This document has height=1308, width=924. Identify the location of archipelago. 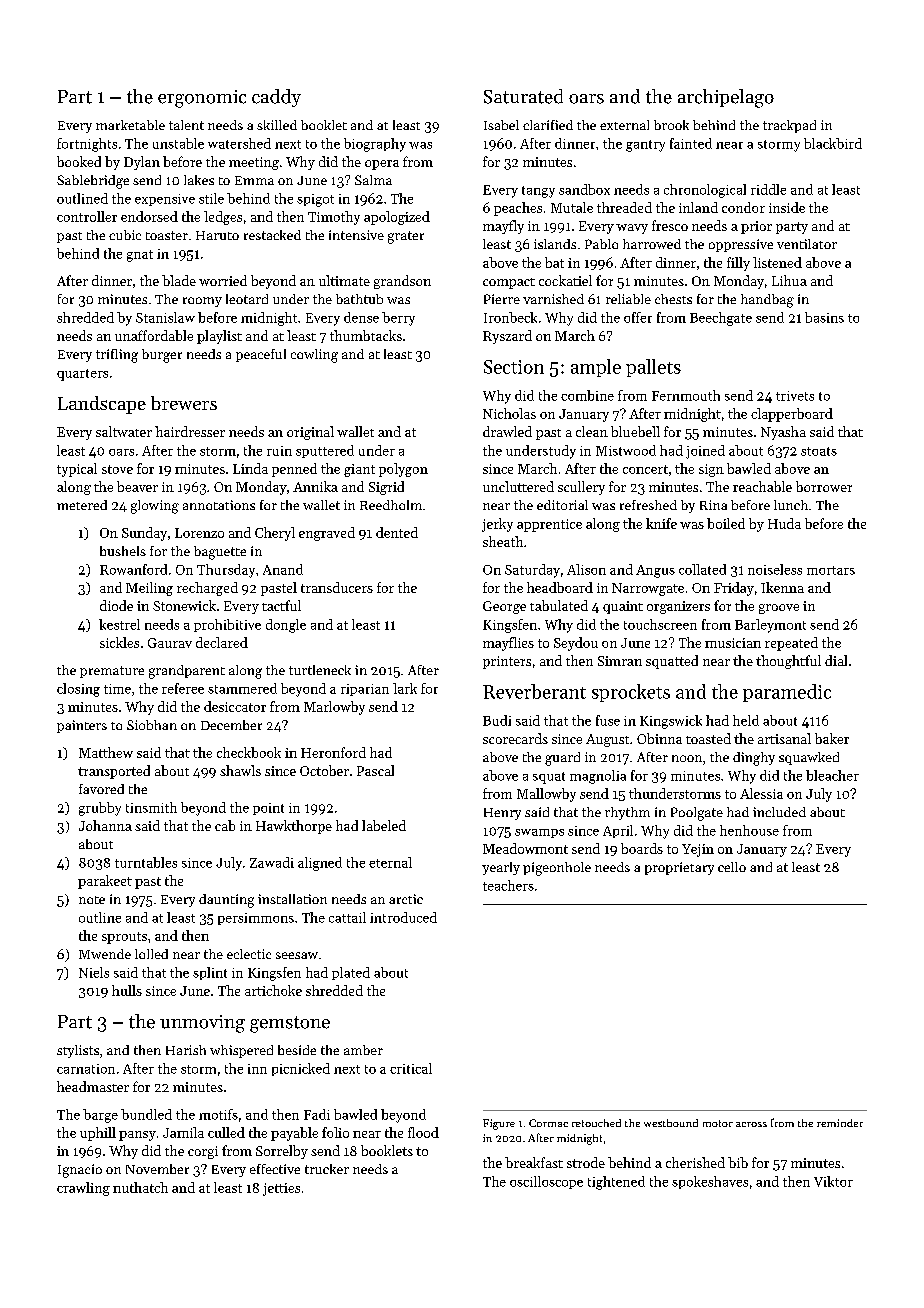
(726, 98).
